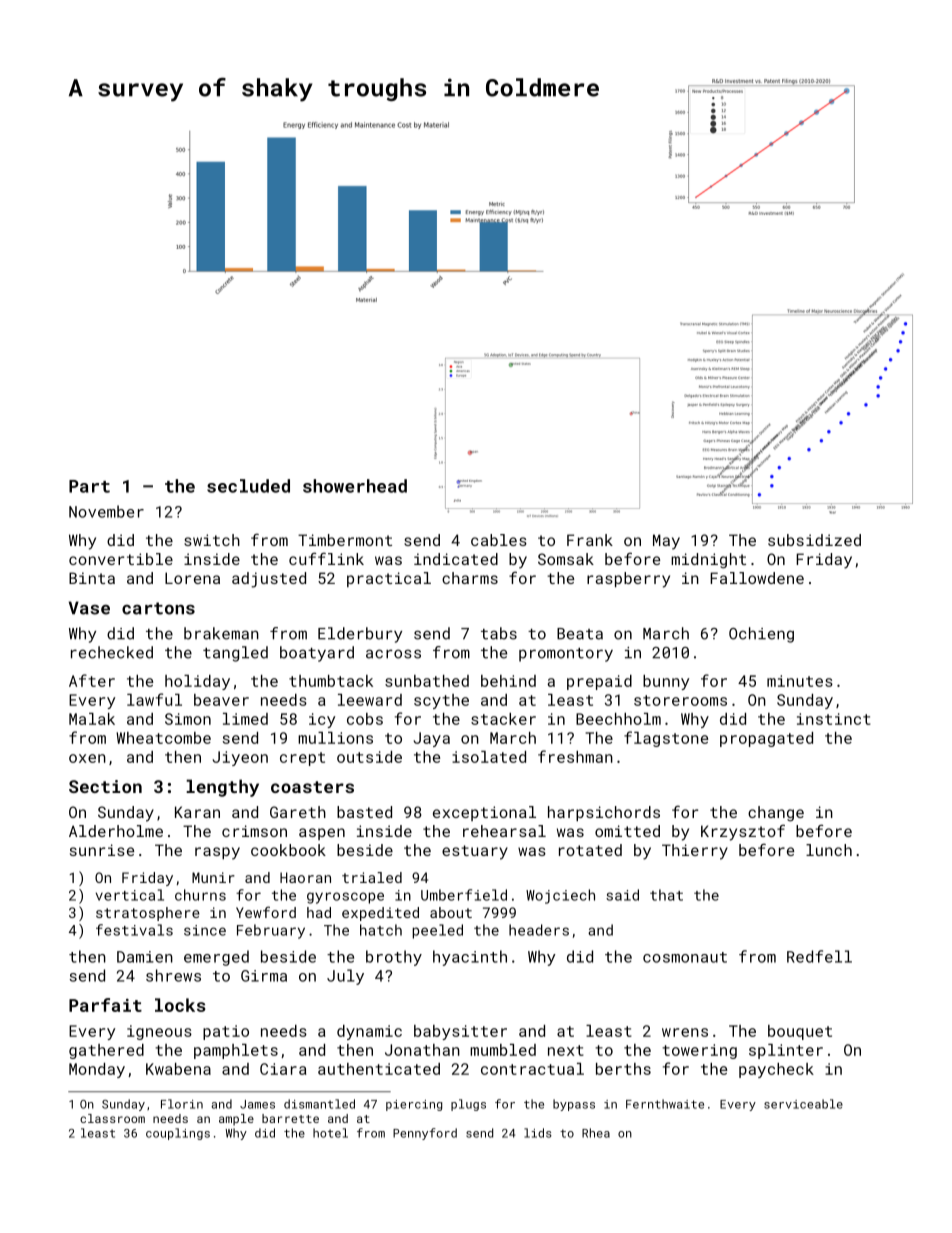 The height and width of the image is (1233, 952). I want to click on cosmonaut, so click(685, 957).
